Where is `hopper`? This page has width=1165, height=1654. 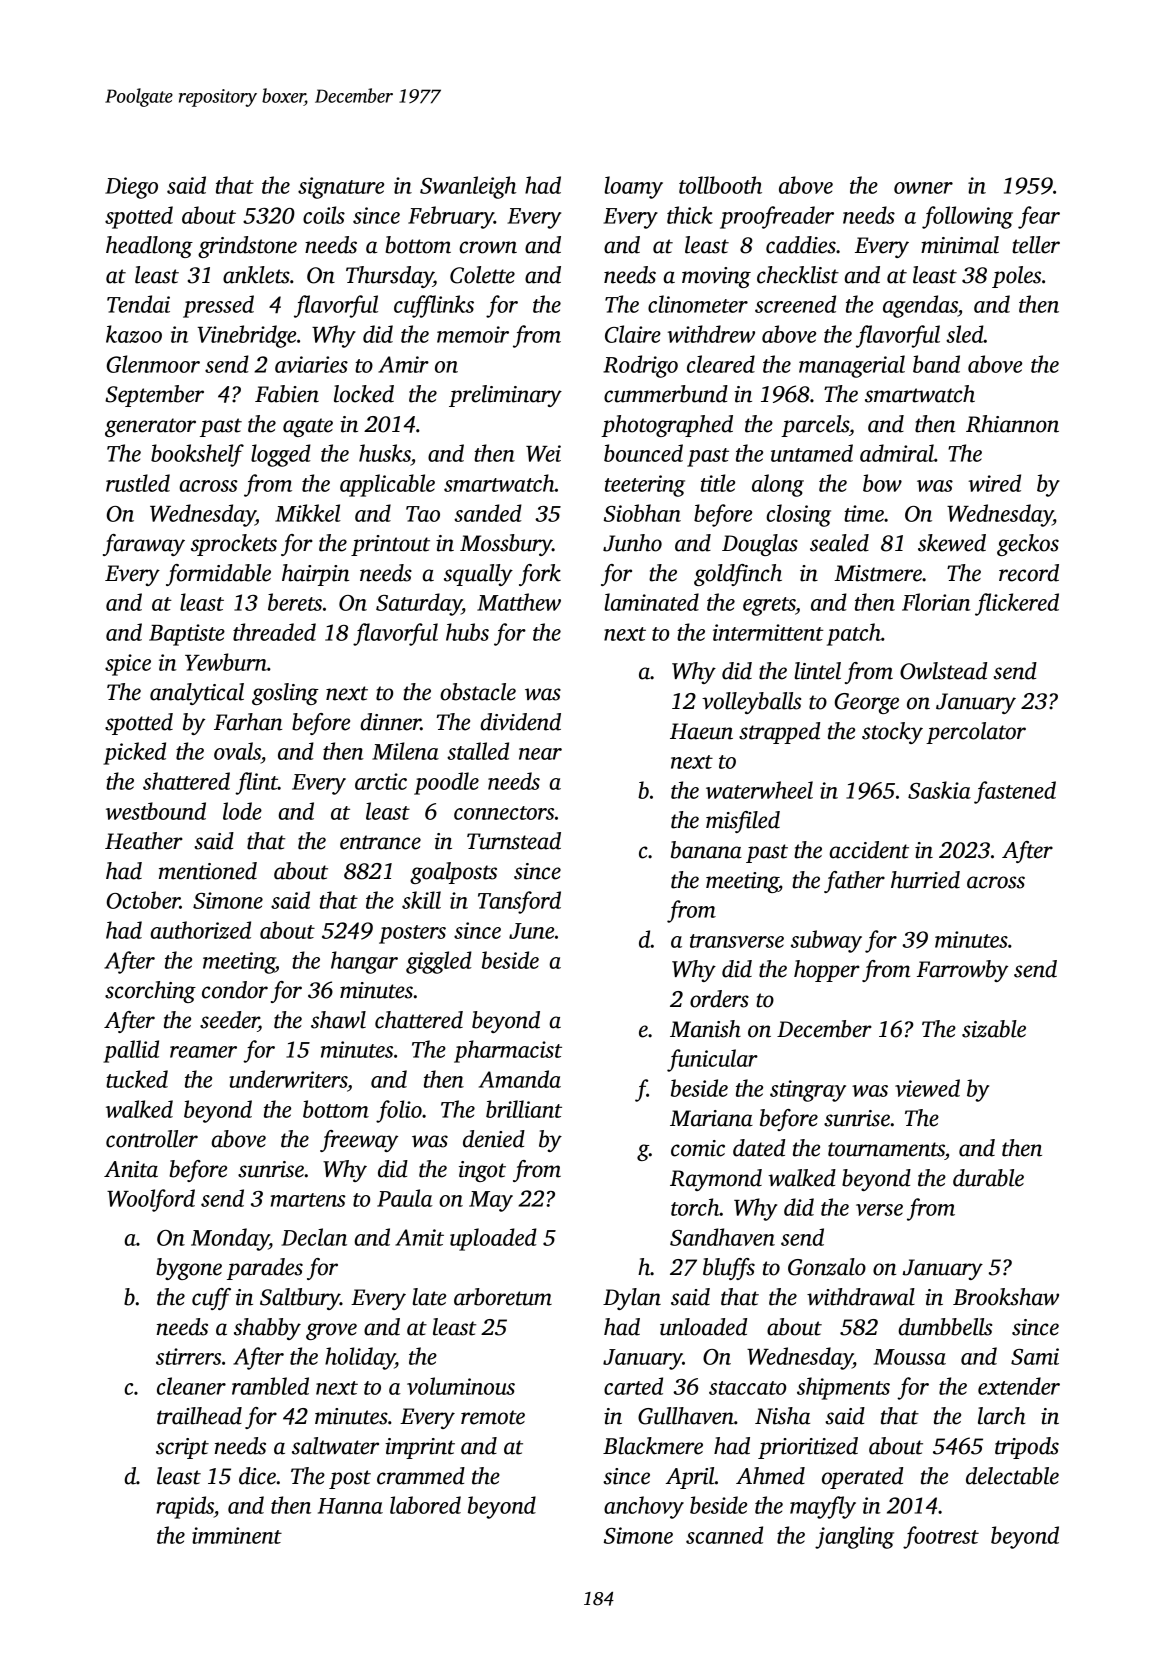 hopper is located at coordinates (827, 971).
